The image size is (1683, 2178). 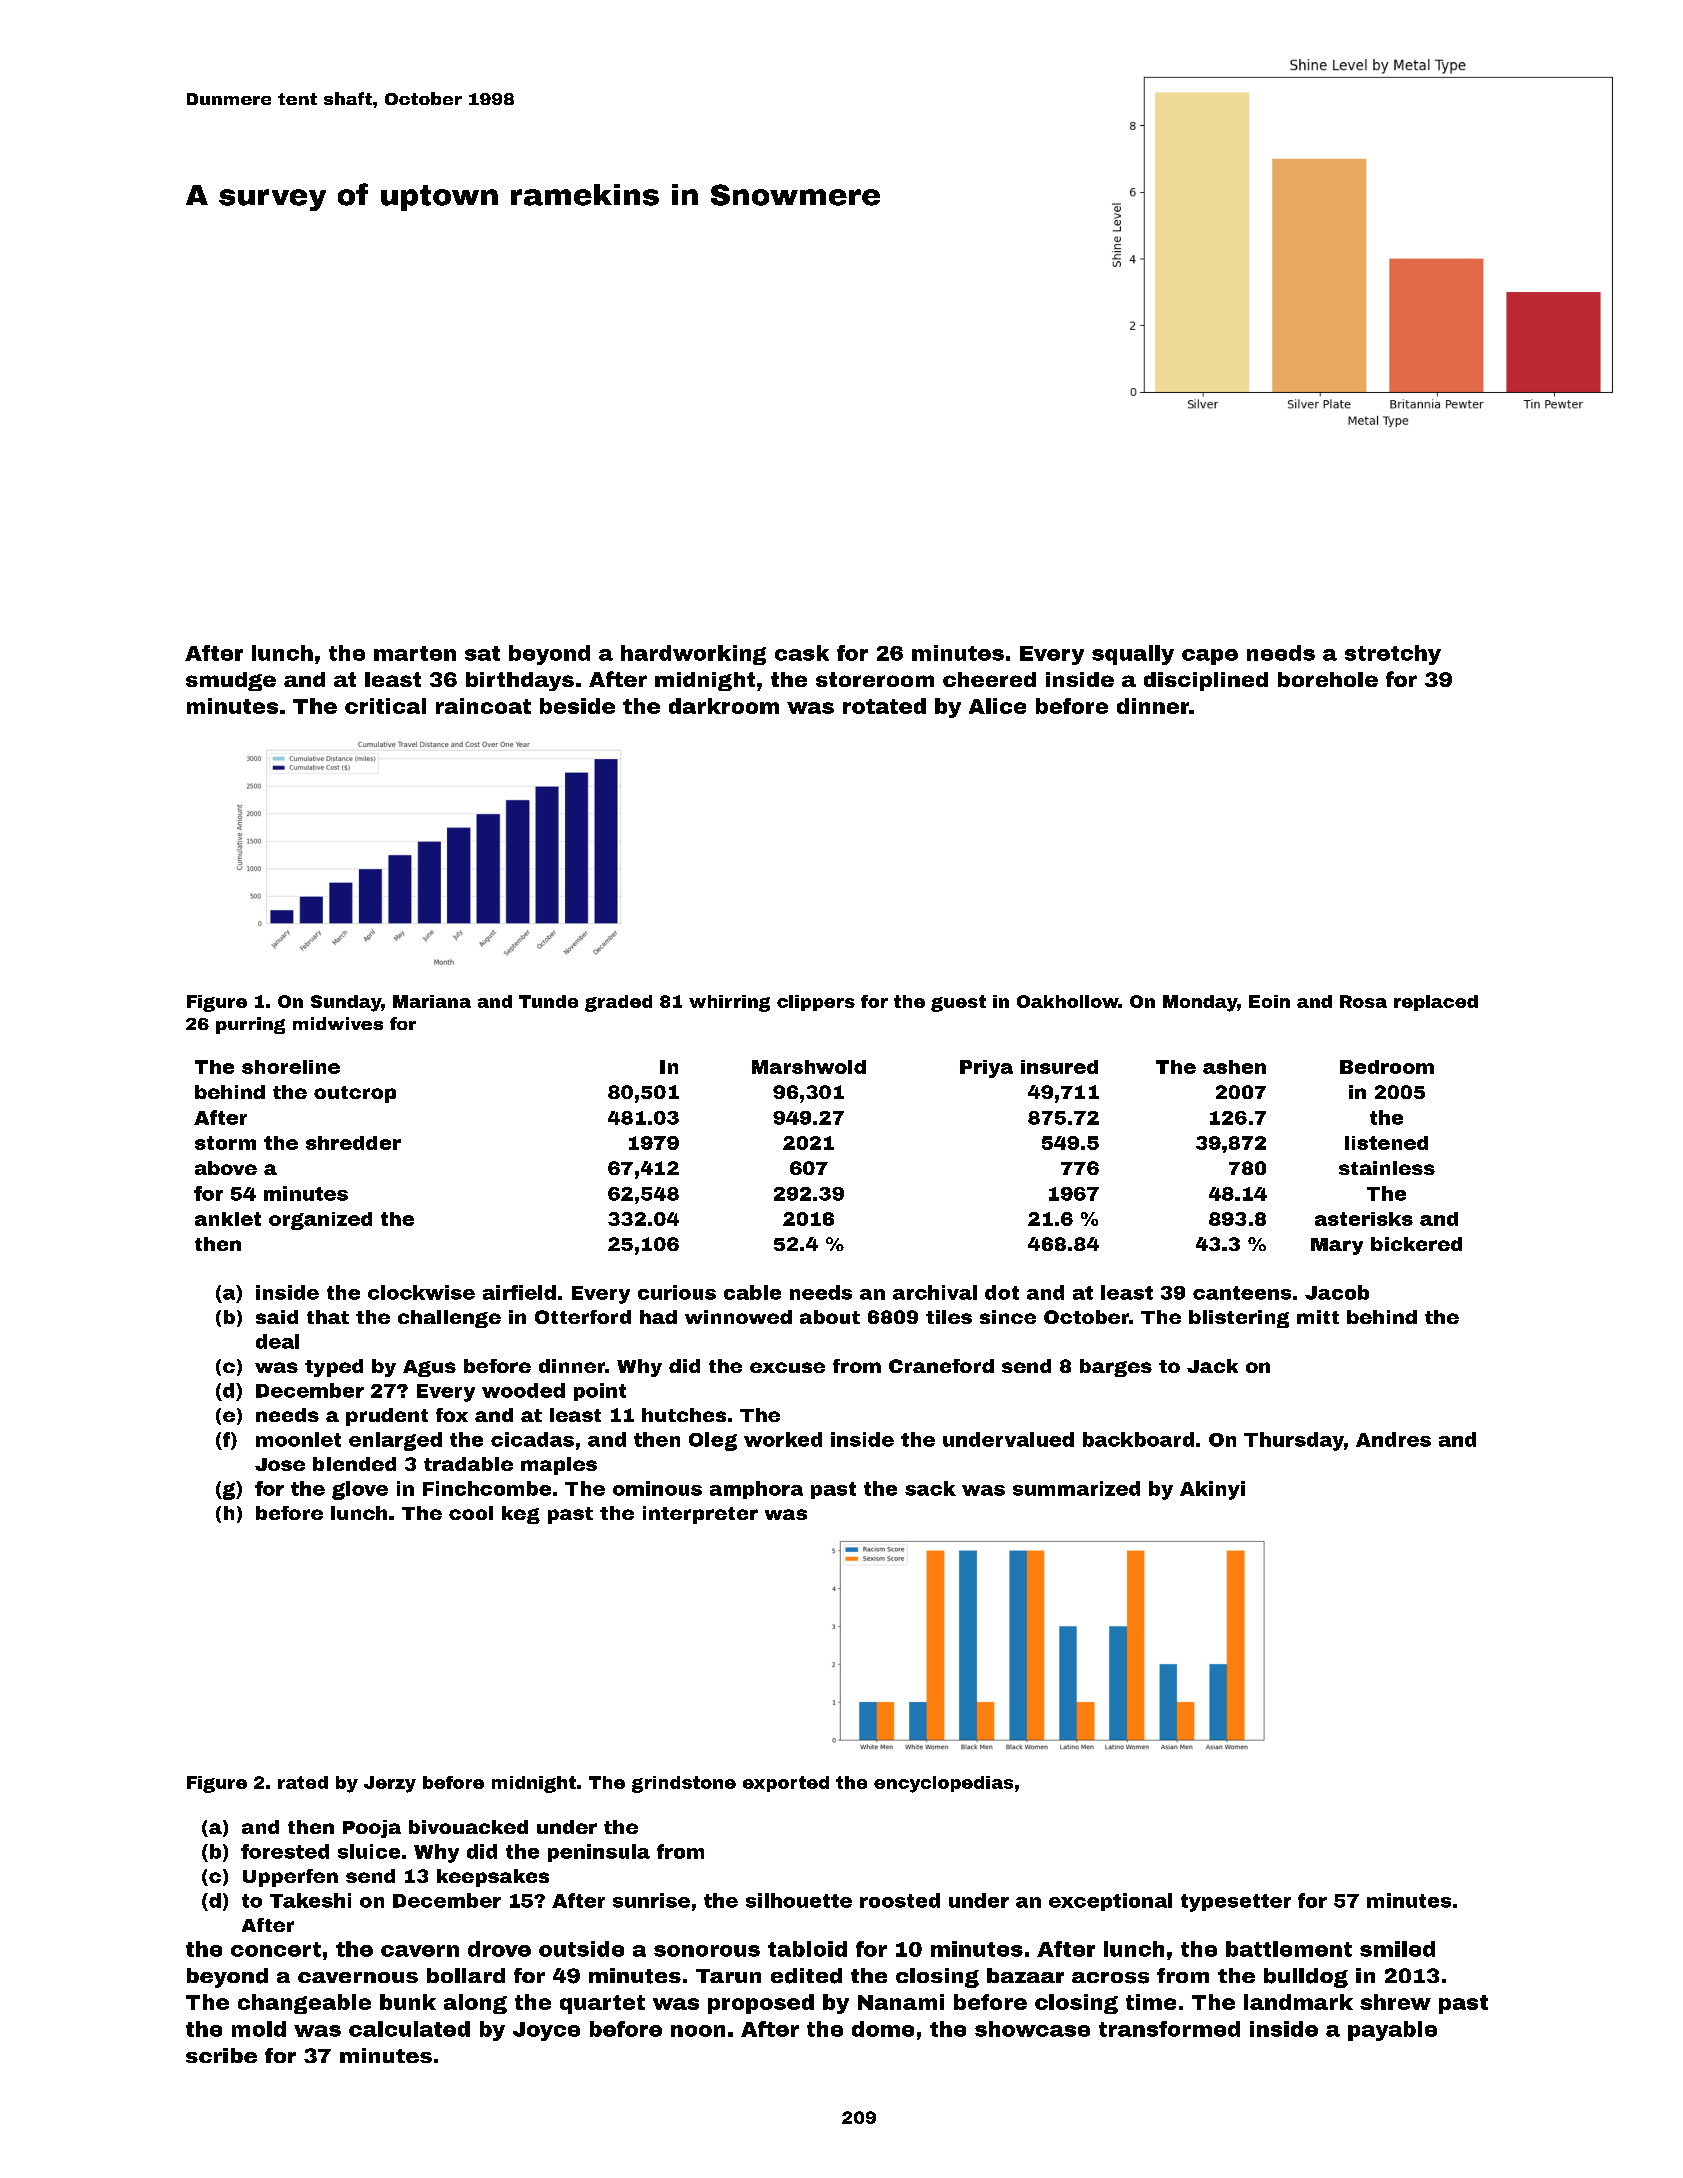 What do you see at coordinates (432, 1001) in the screenshot?
I see `Mariana` at bounding box center [432, 1001].
